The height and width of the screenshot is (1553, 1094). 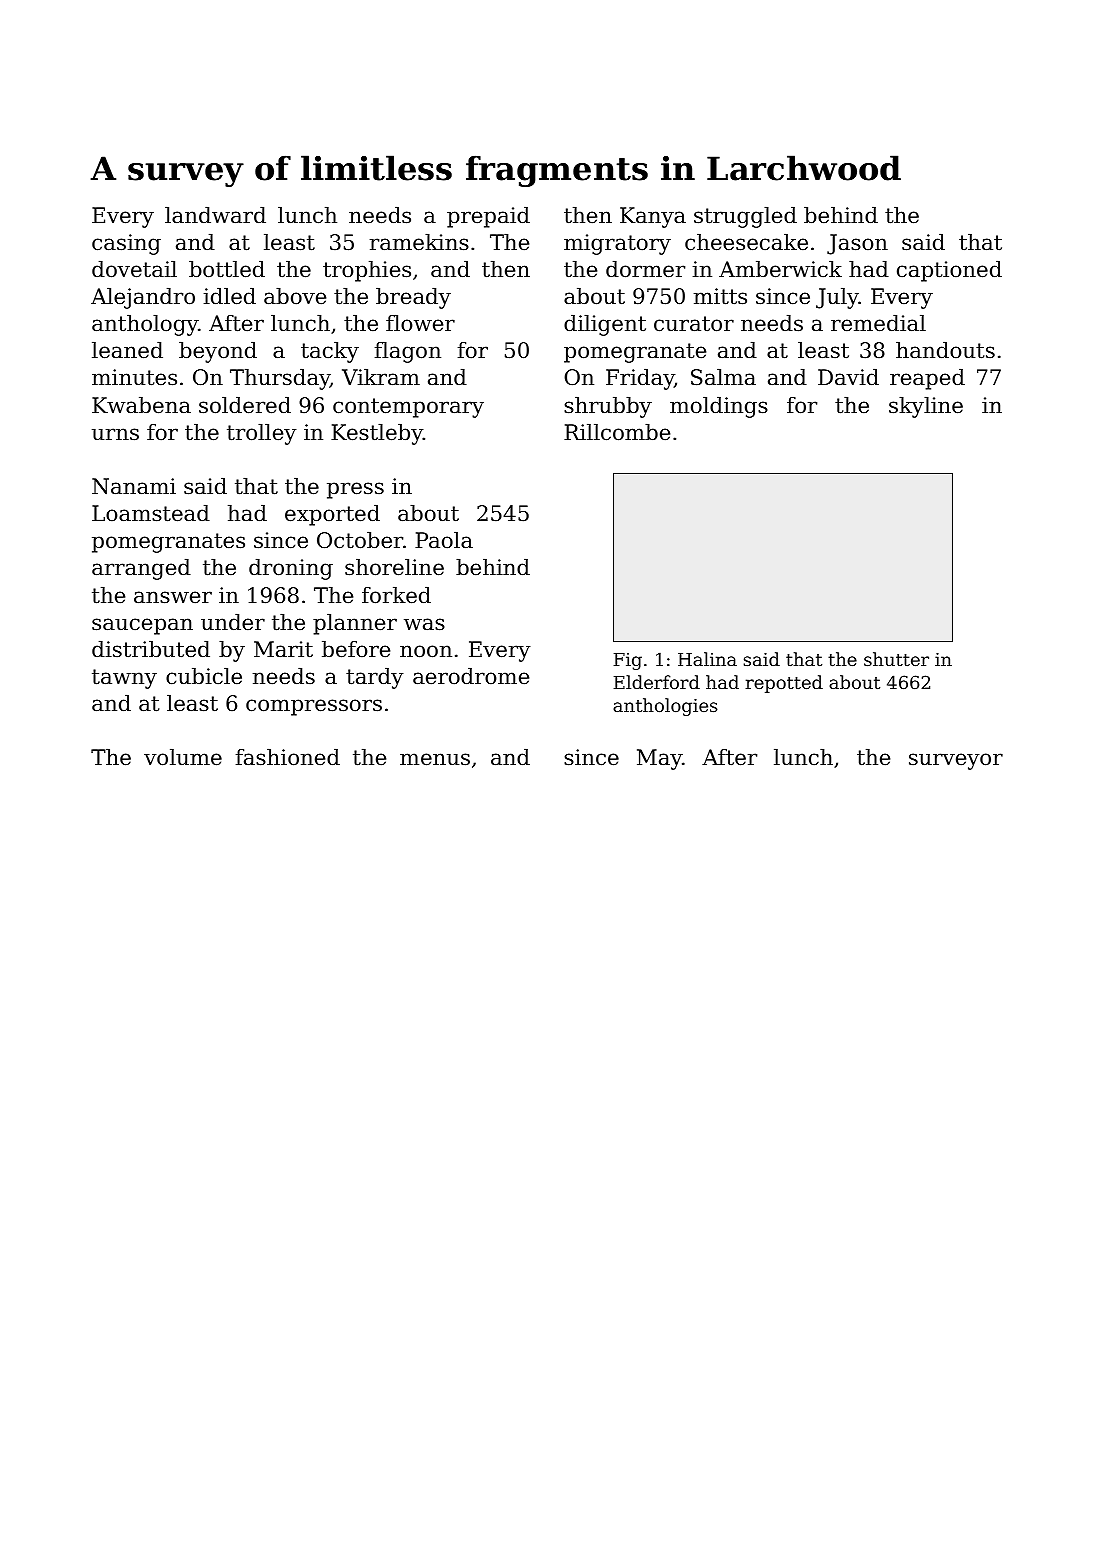 What do you see at coordinates (215, 215) in the screenshot?
I see `landward` at bounding box center [215, 215].
